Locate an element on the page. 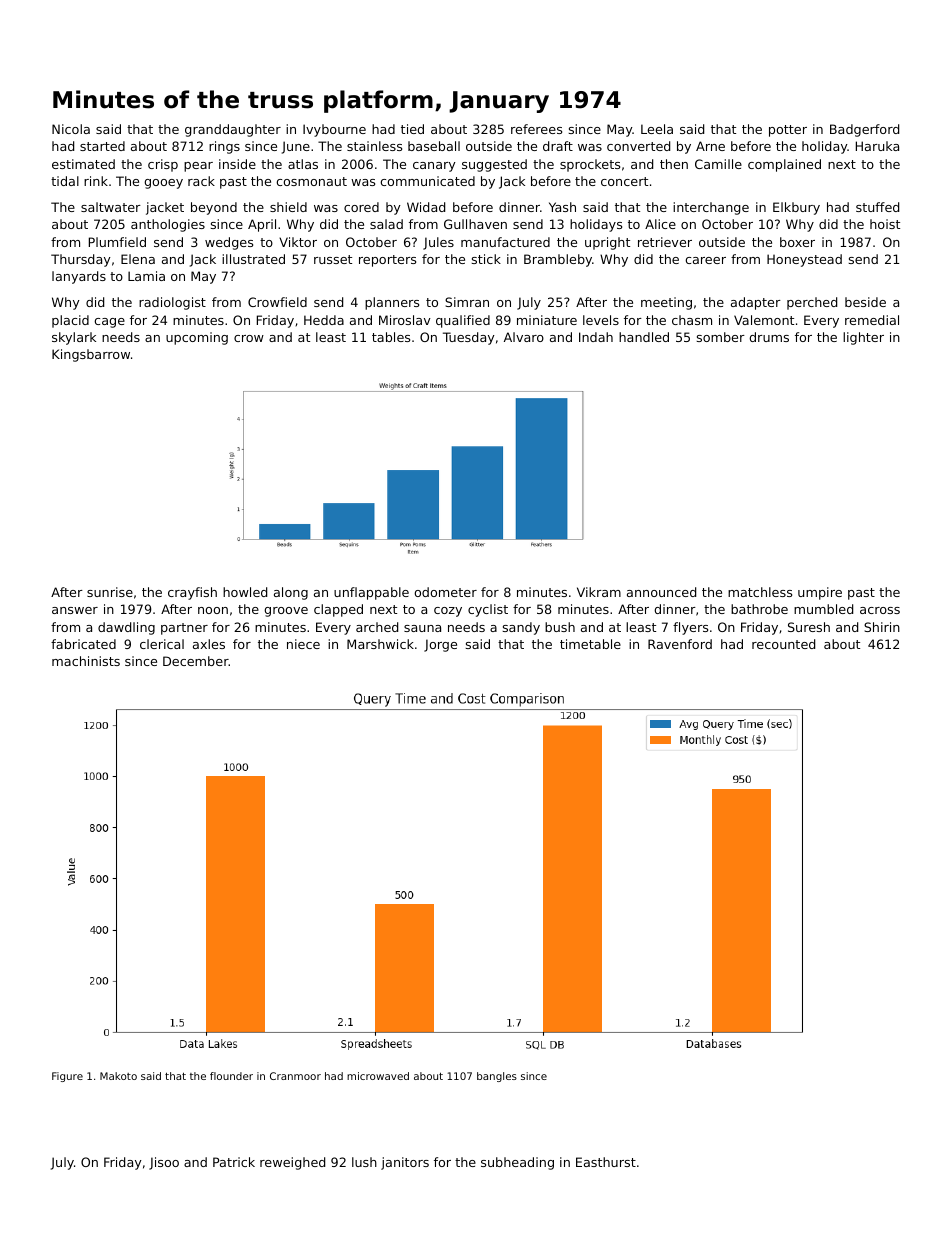 Image resolution: width=952 pixels, height=1233 pixels. recounted is located at coordinates (783, 644).
